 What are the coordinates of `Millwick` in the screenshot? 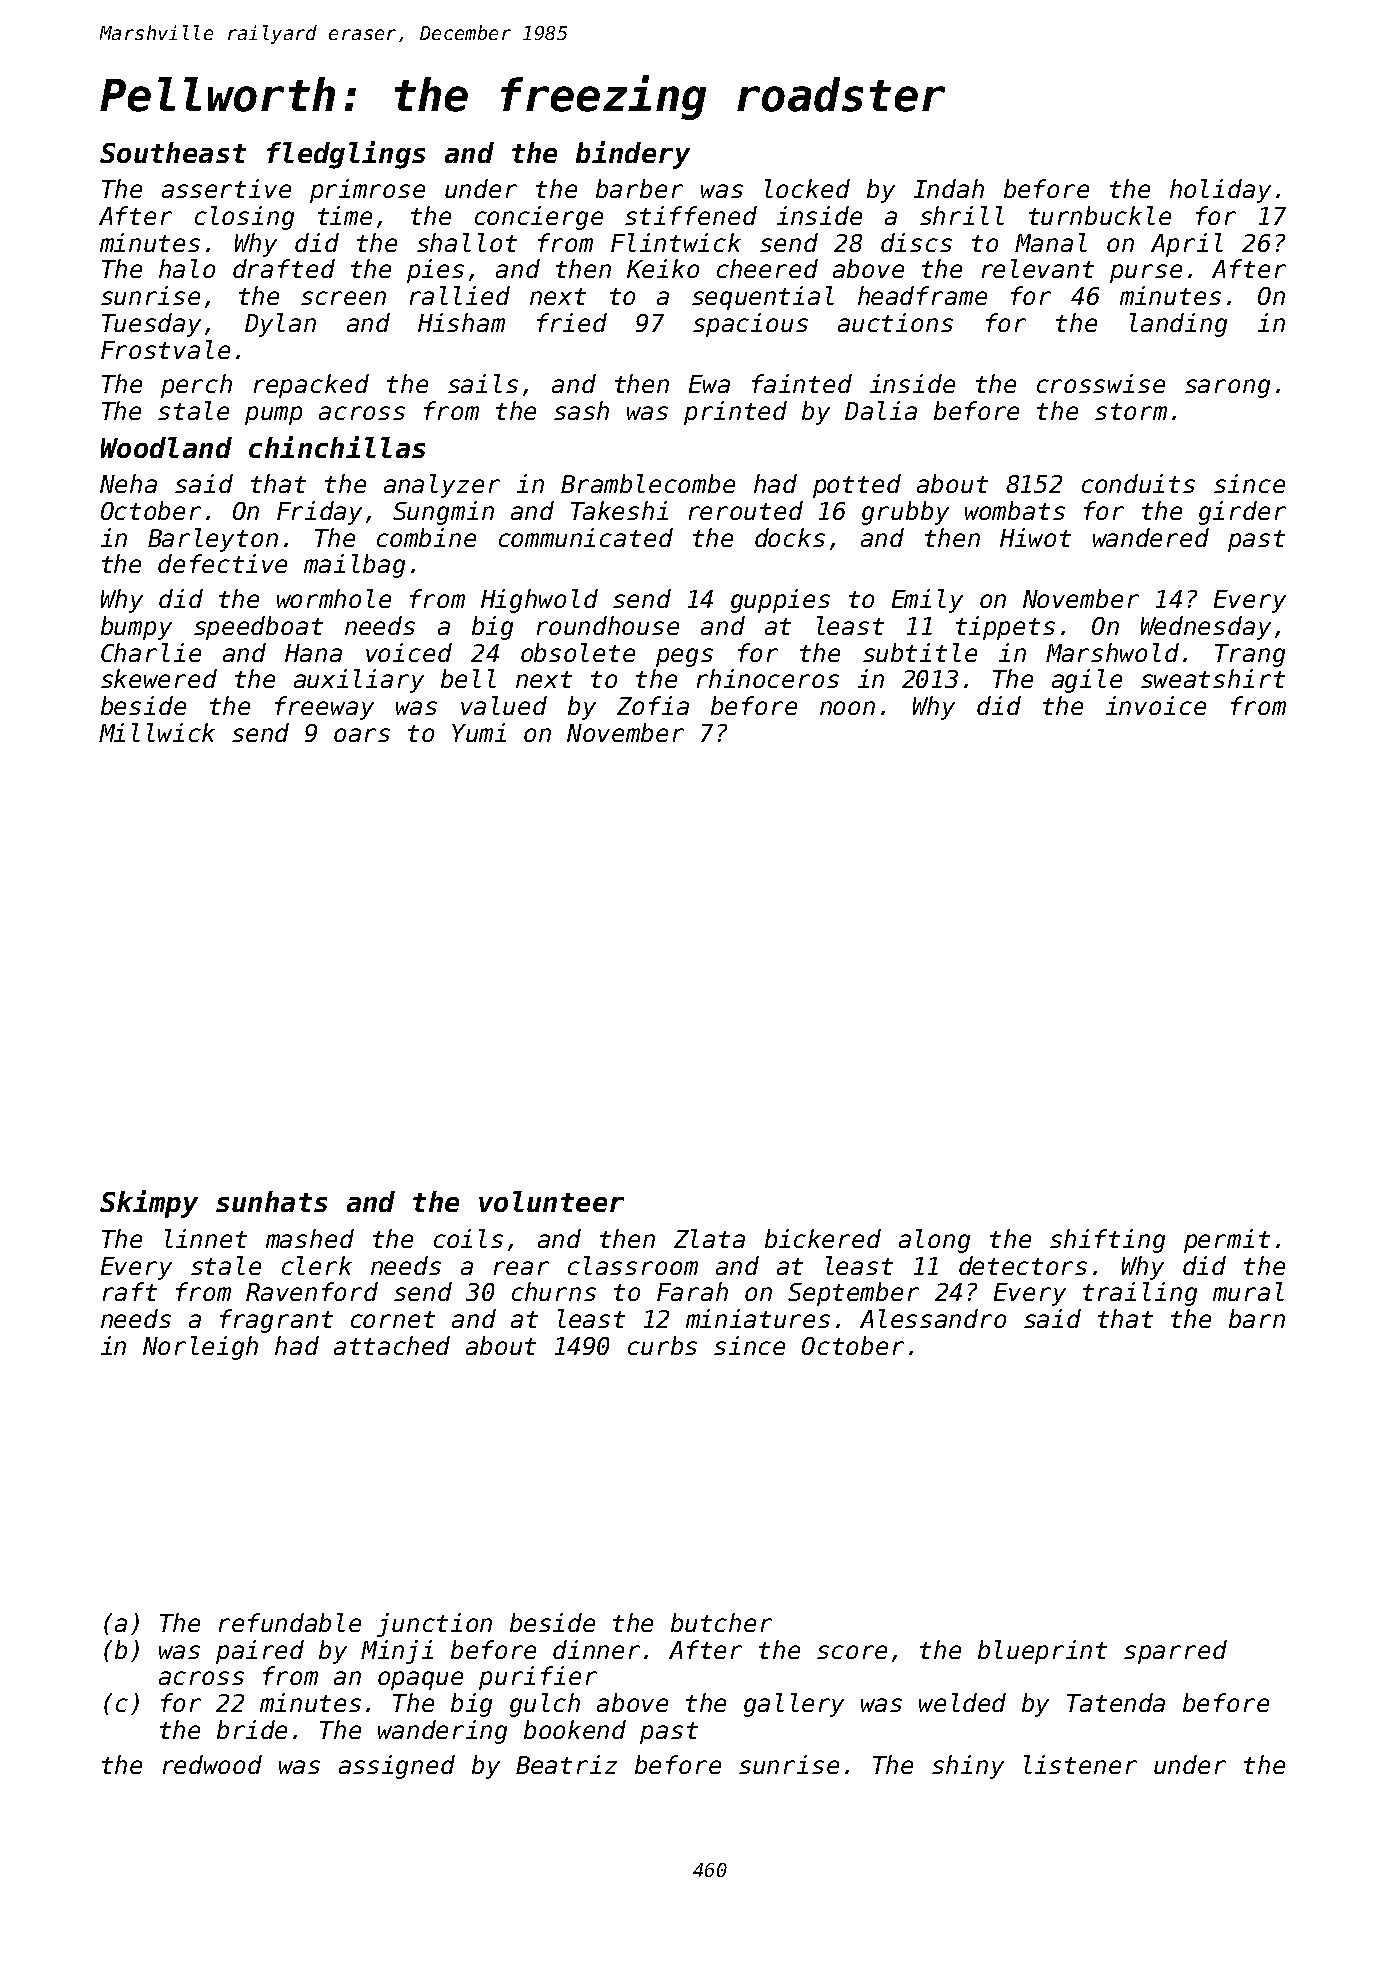 It's located at (157, 732).
